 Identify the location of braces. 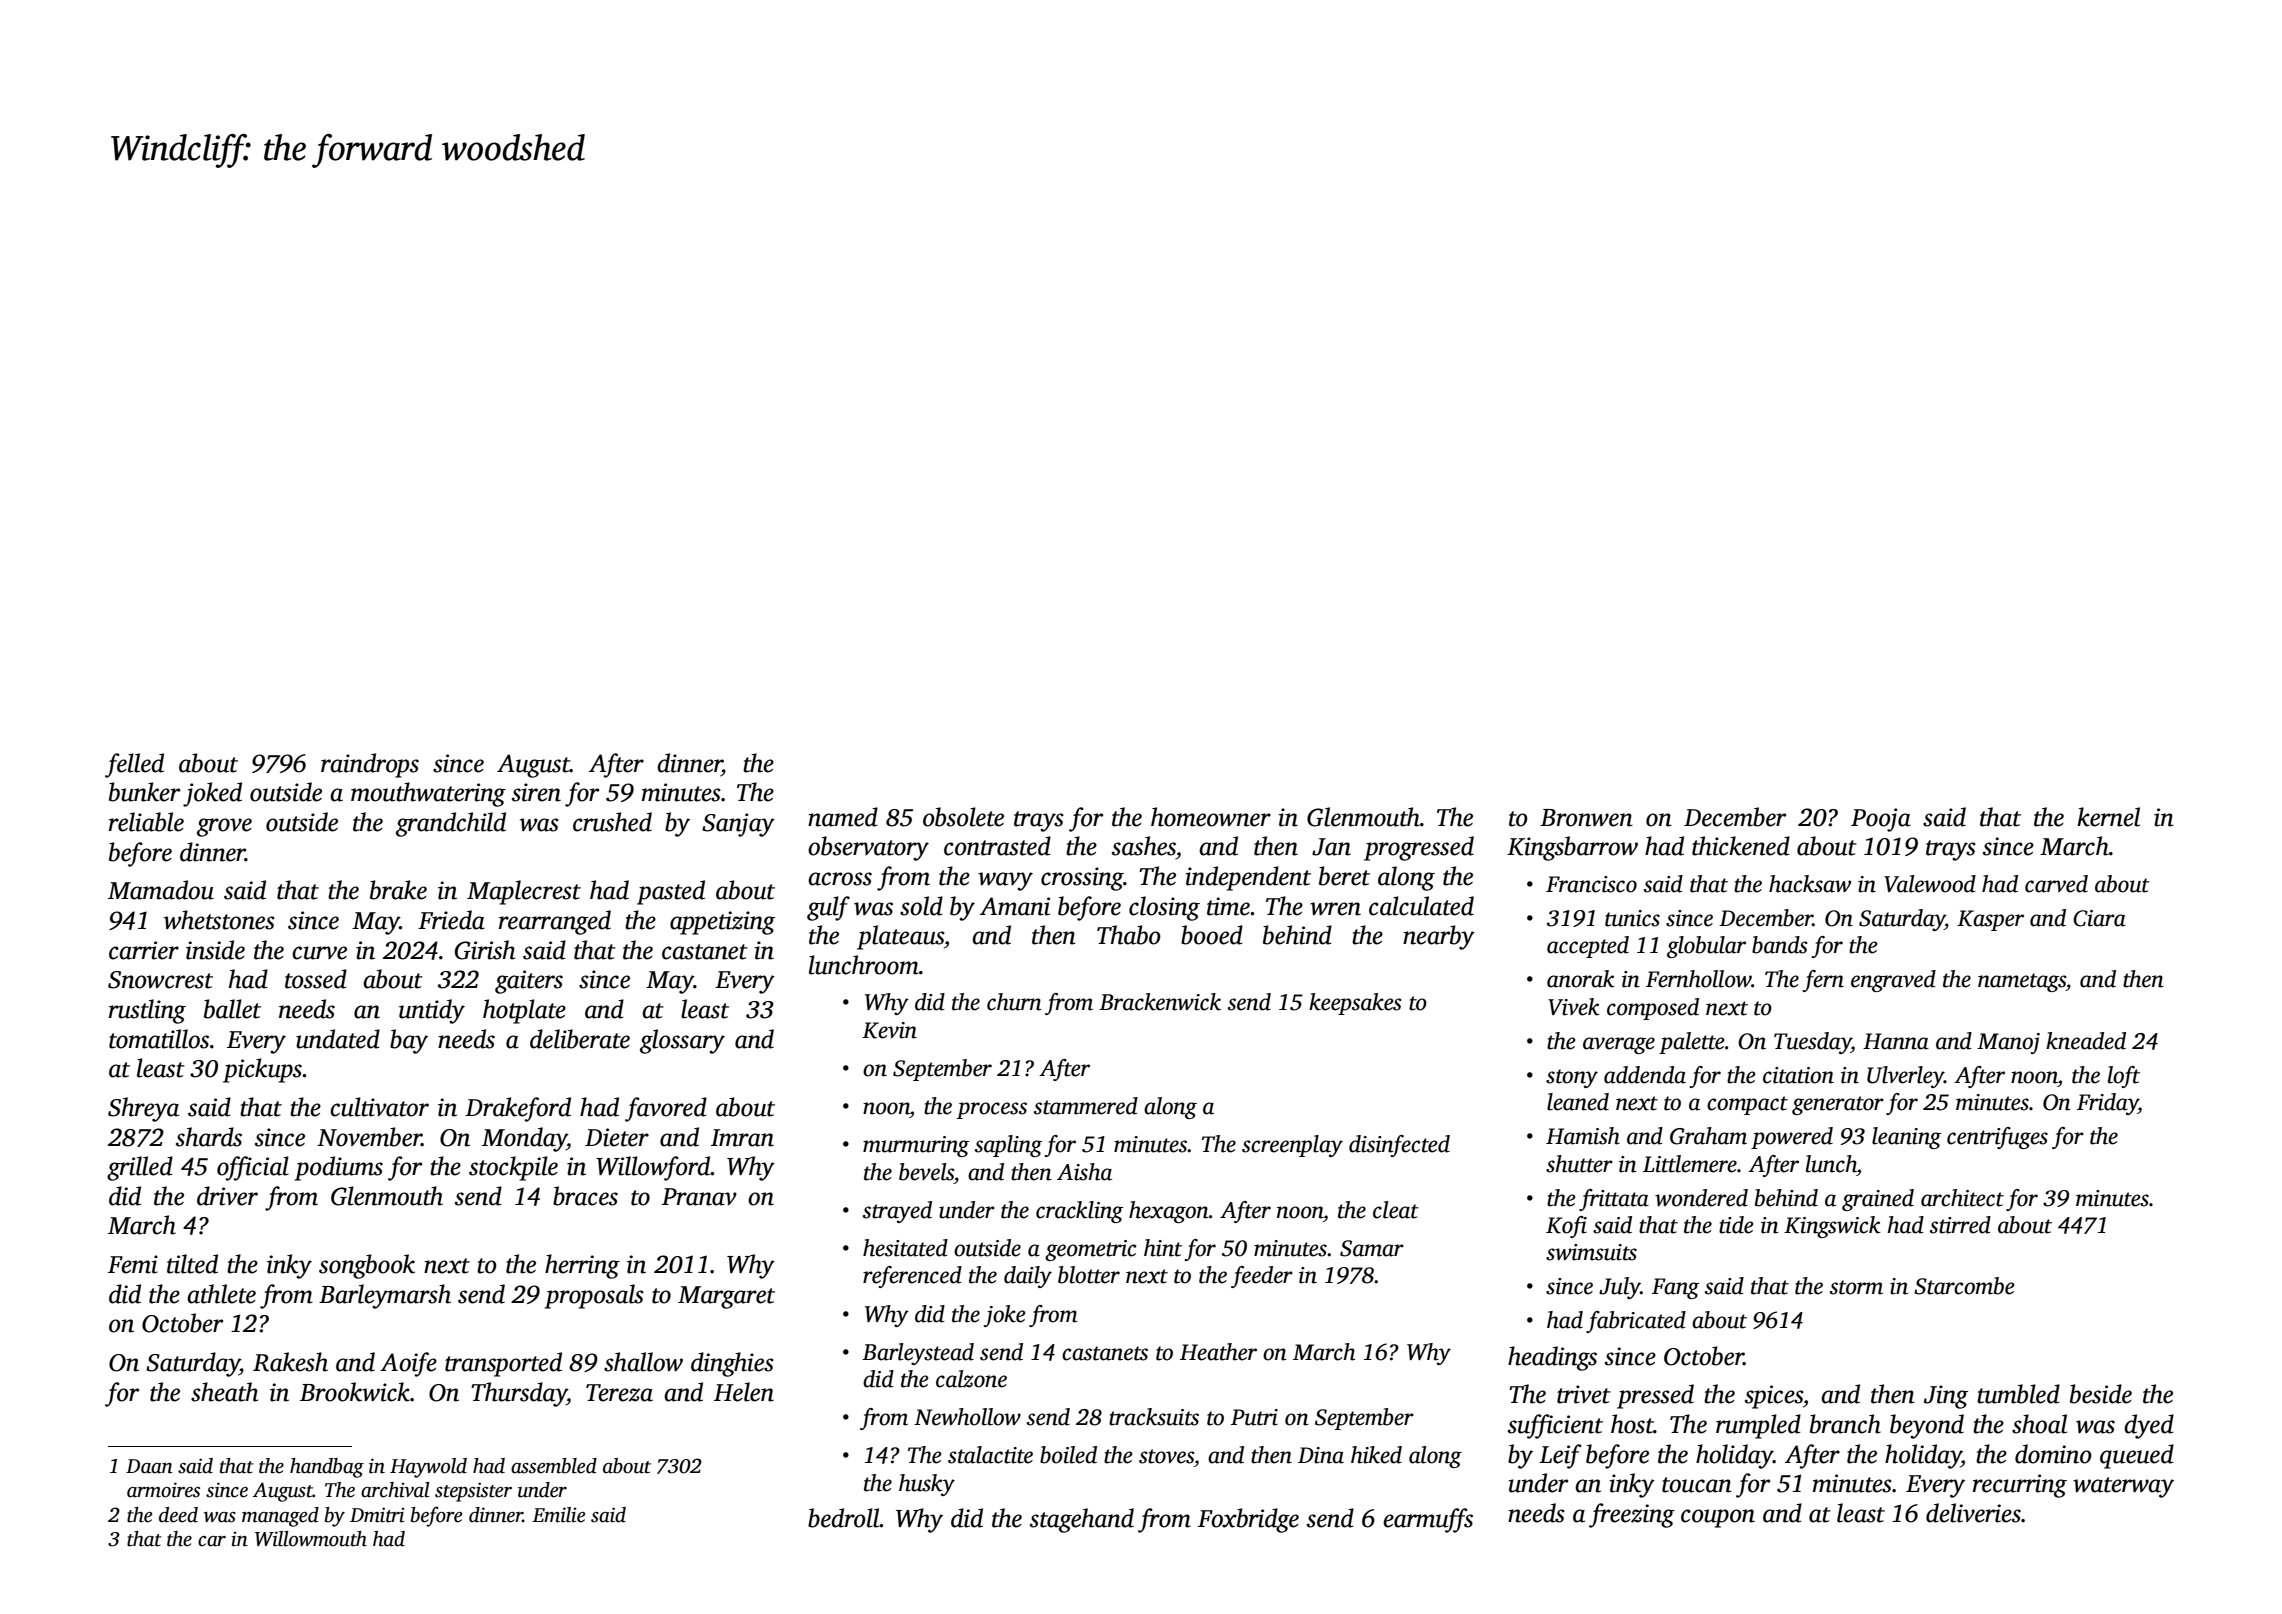
(585, 1196).
